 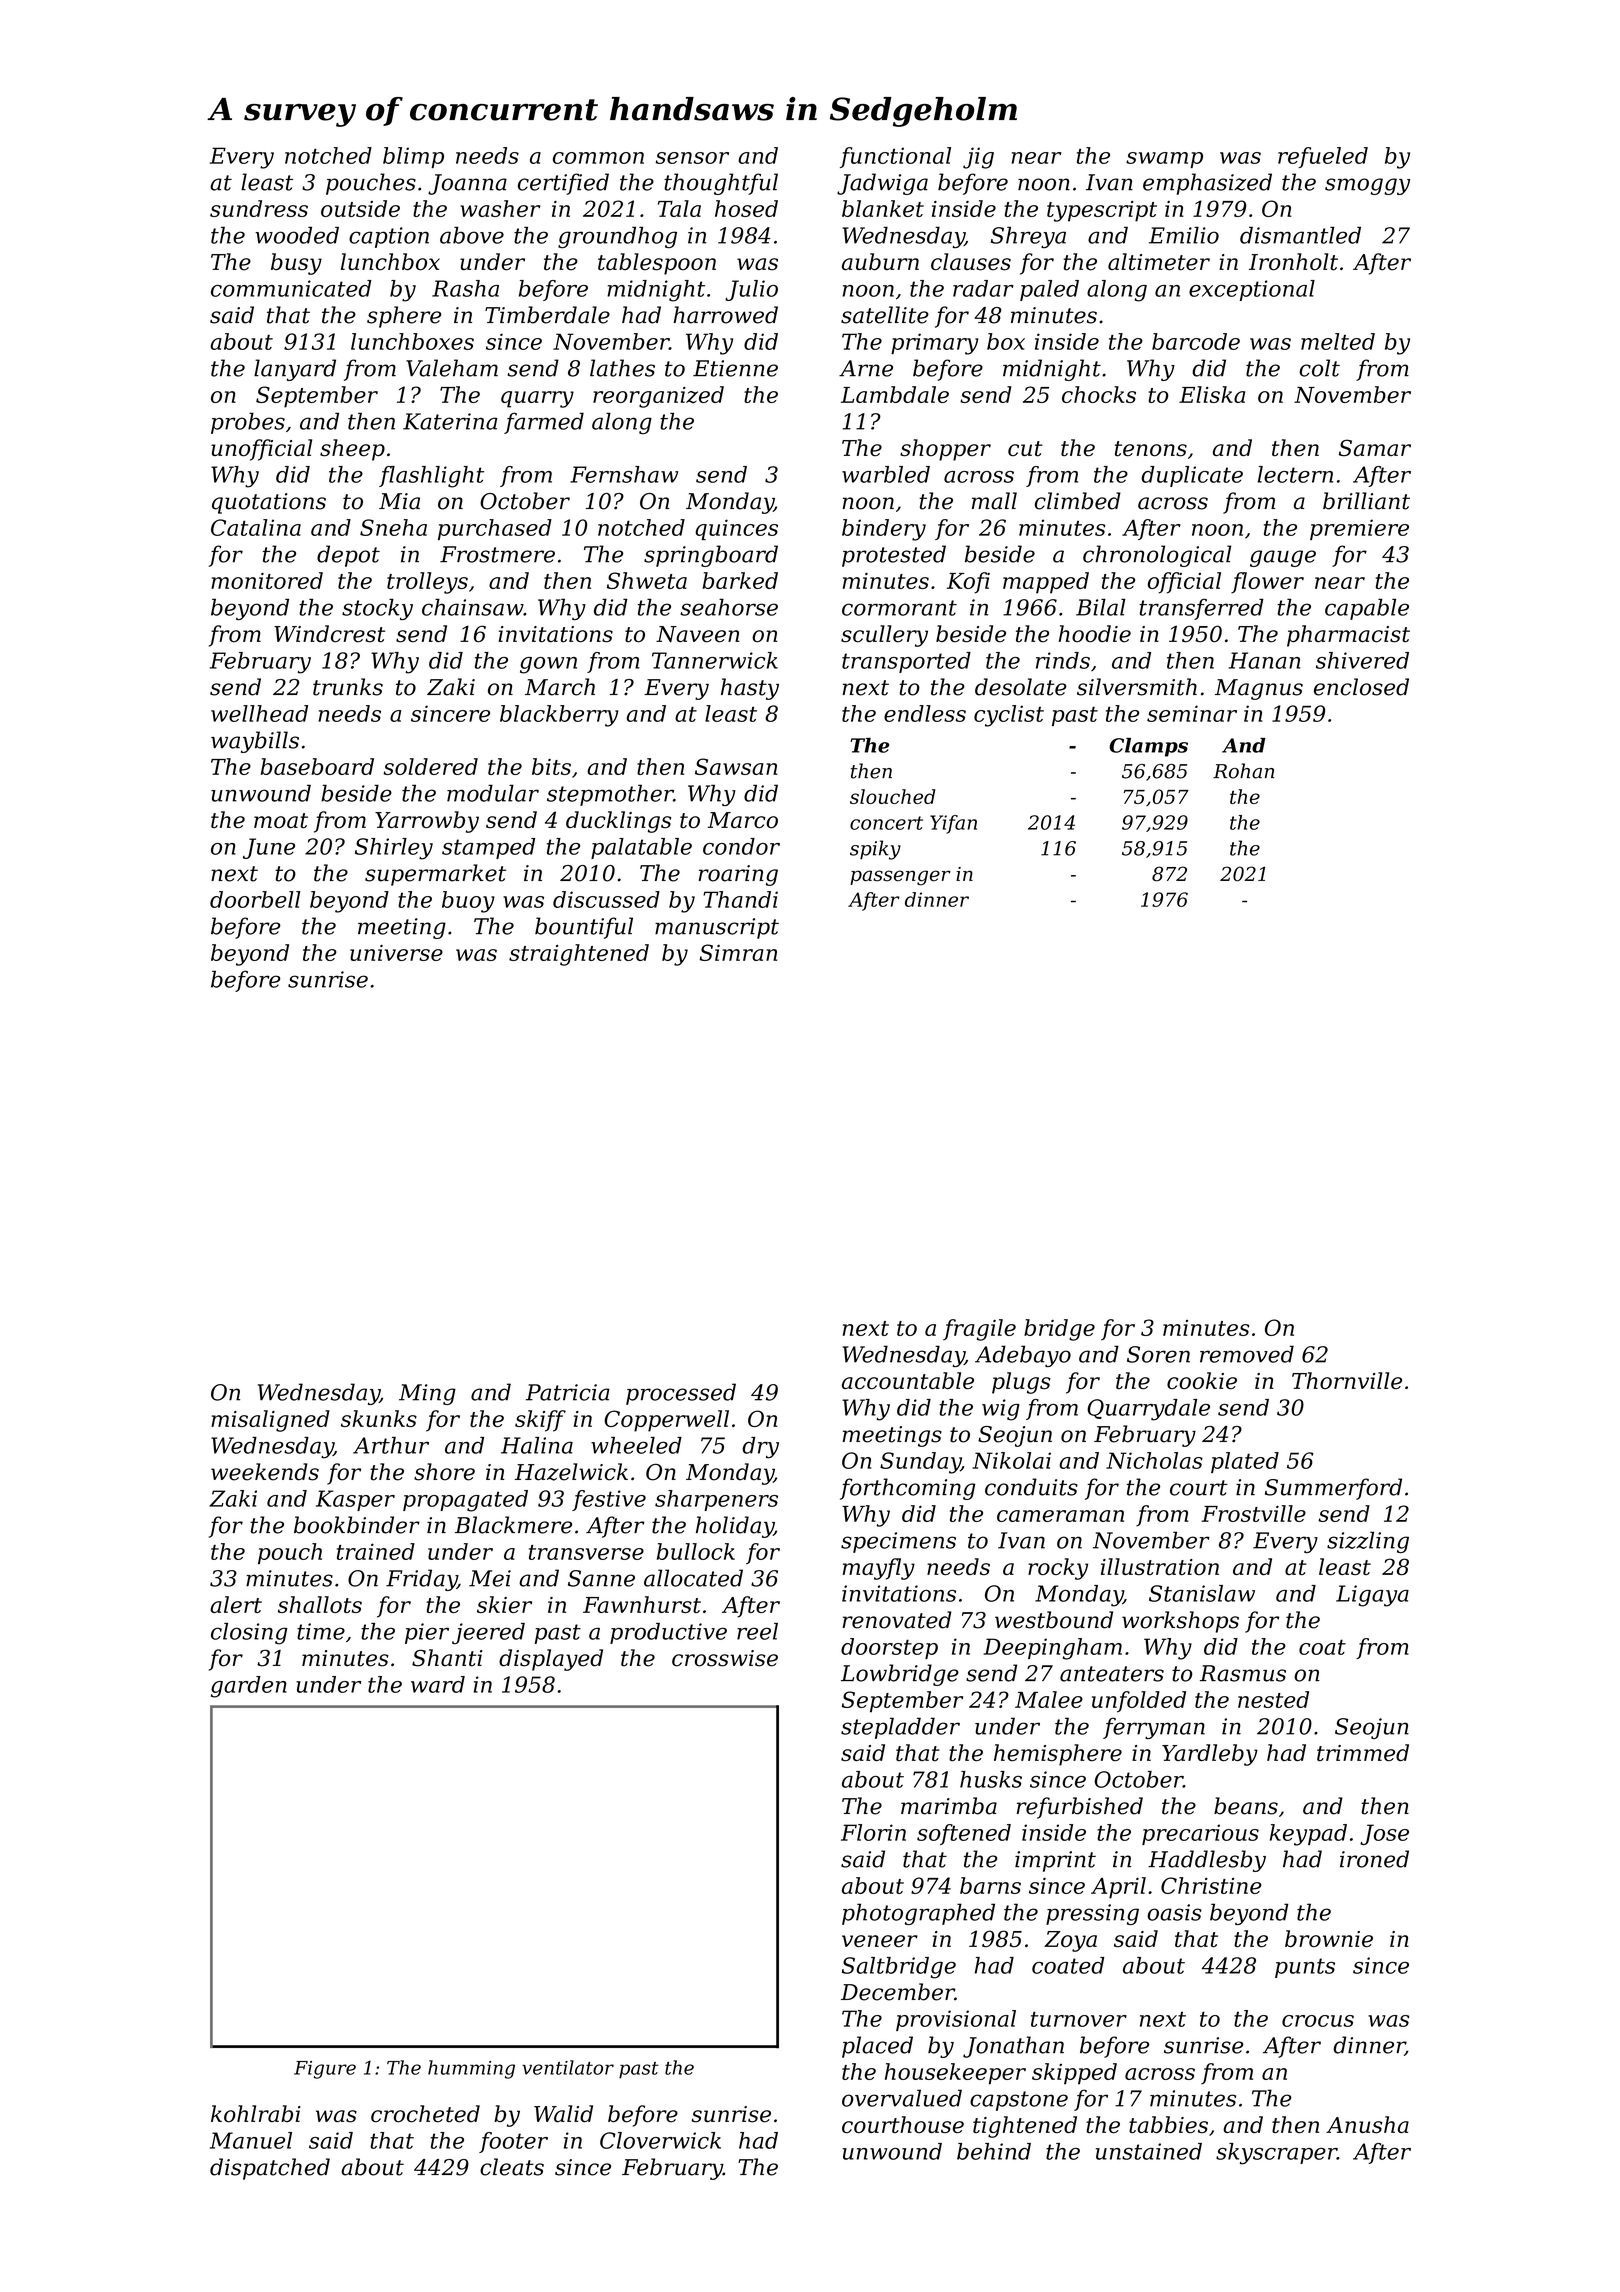 What do you see at coordinates (622, 368) in the page?
I see `lathes` at bounding box center [622, 368].
